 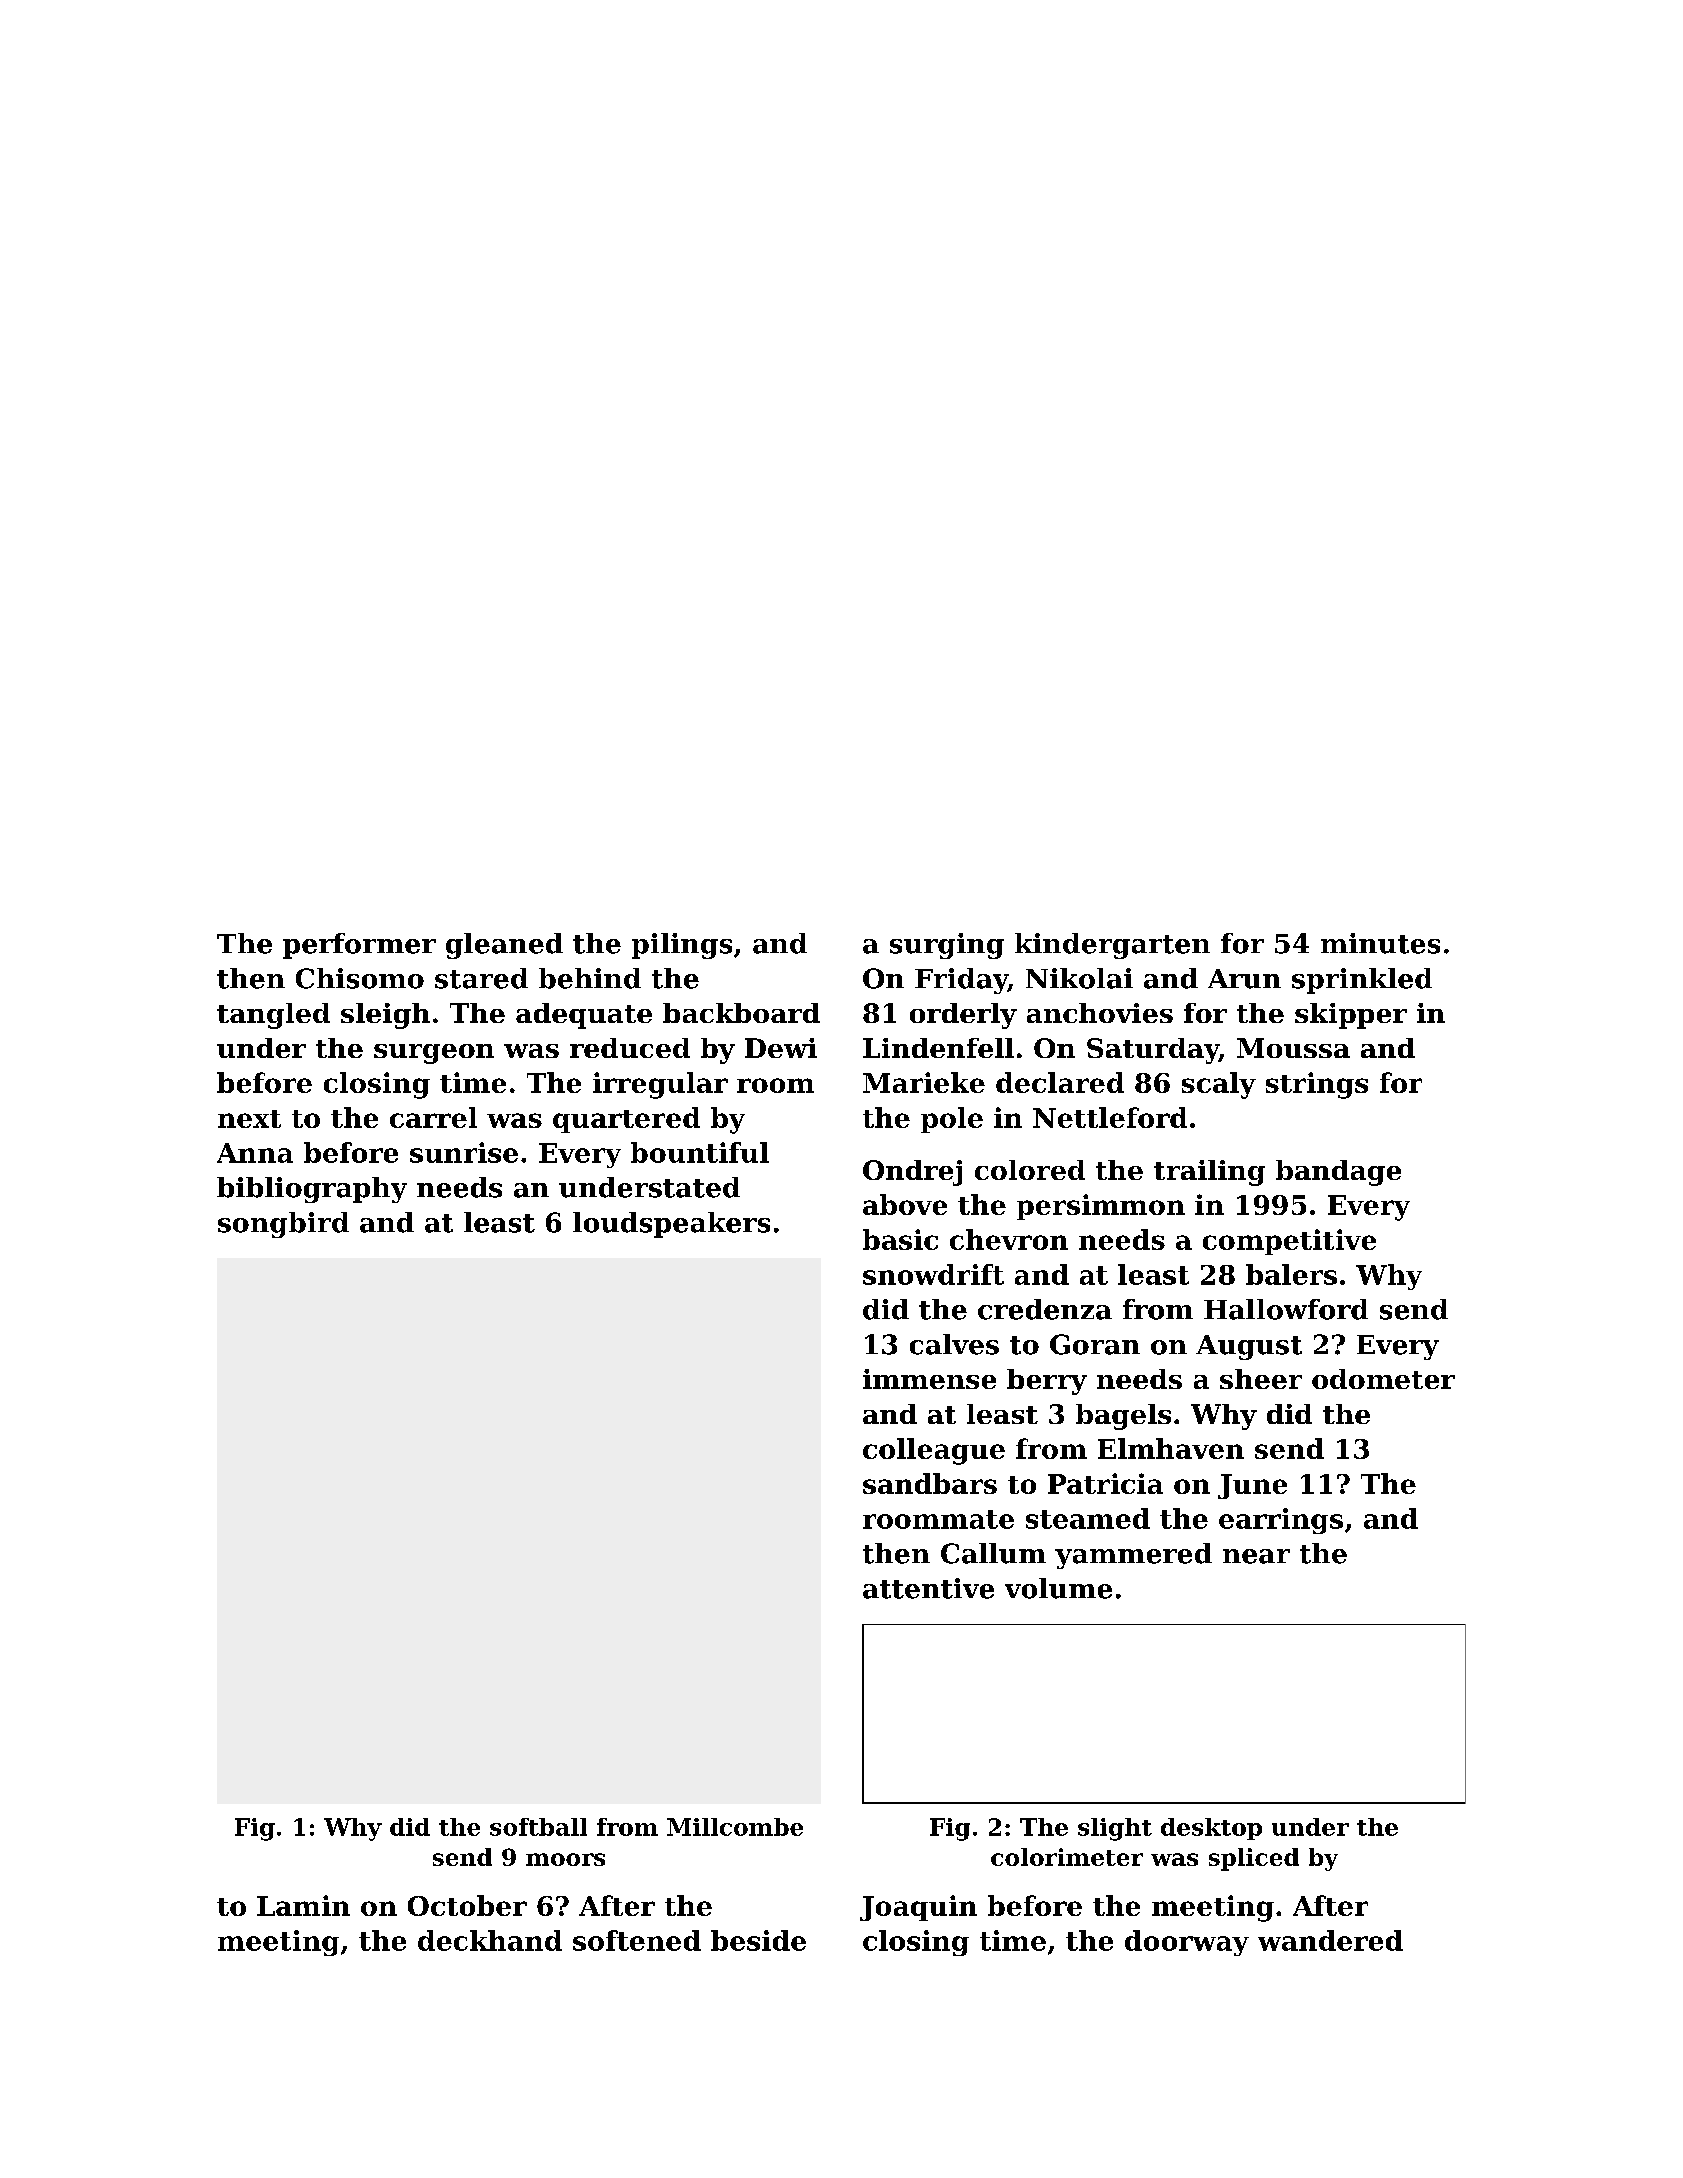 I want to click on songbird, so click(x=283, y=1225).
